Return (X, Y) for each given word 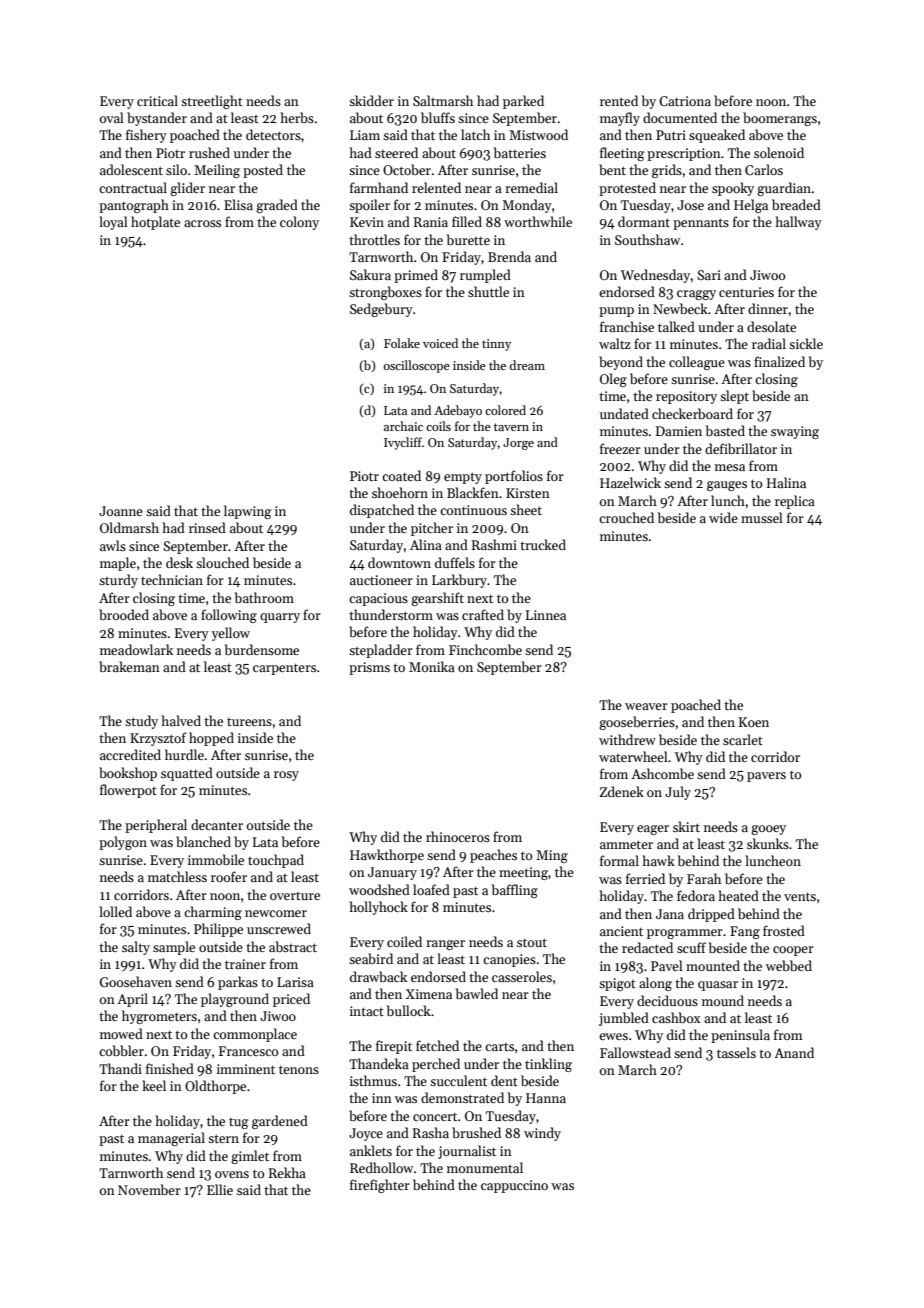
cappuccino (514, 1186)
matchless (177, 876)
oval (112, 117)
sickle (806, 343)
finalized (779, 361)
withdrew (627, 739)
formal (619, 860)
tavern (511, 427)
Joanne (121, 511)
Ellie (220, 1189)
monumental (485, 1167)
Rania (431, 222)
